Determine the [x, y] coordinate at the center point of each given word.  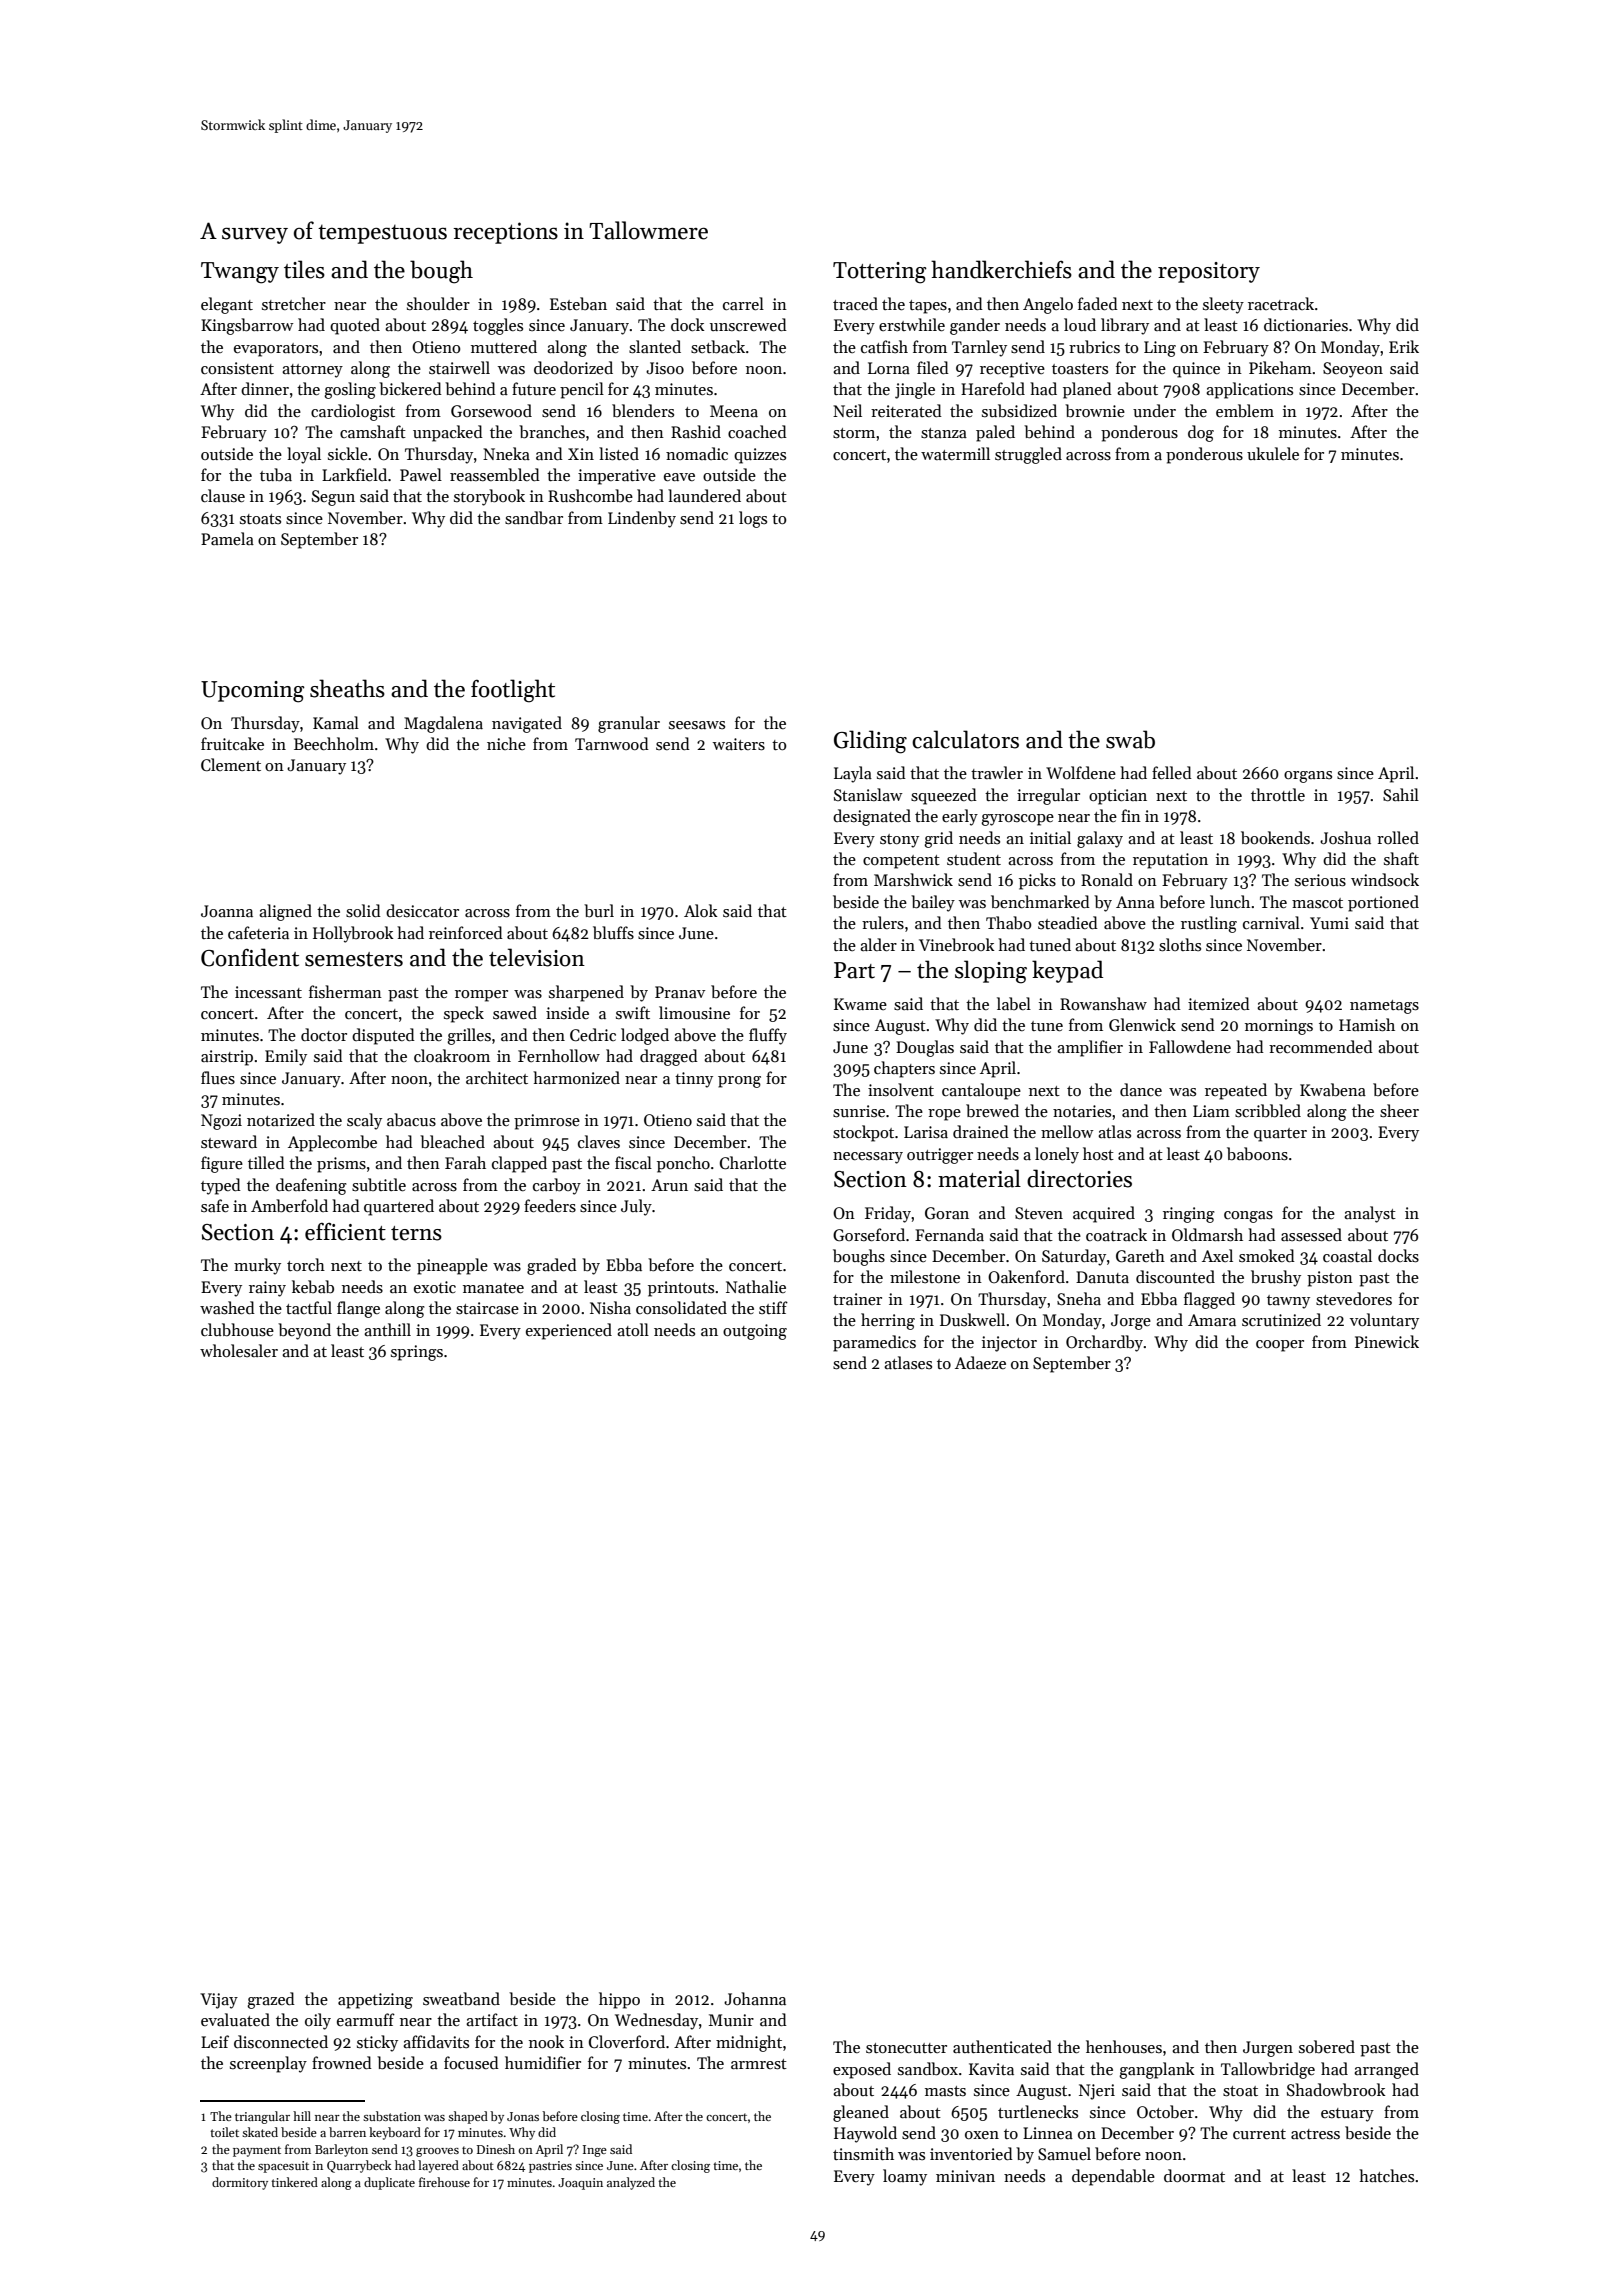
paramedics [874, 1343]
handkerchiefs [1001, 269]
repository [1209, 272]
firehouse [444, 2182]
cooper [1280, 1346]
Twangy [240, 273]
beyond [304, 1331]
